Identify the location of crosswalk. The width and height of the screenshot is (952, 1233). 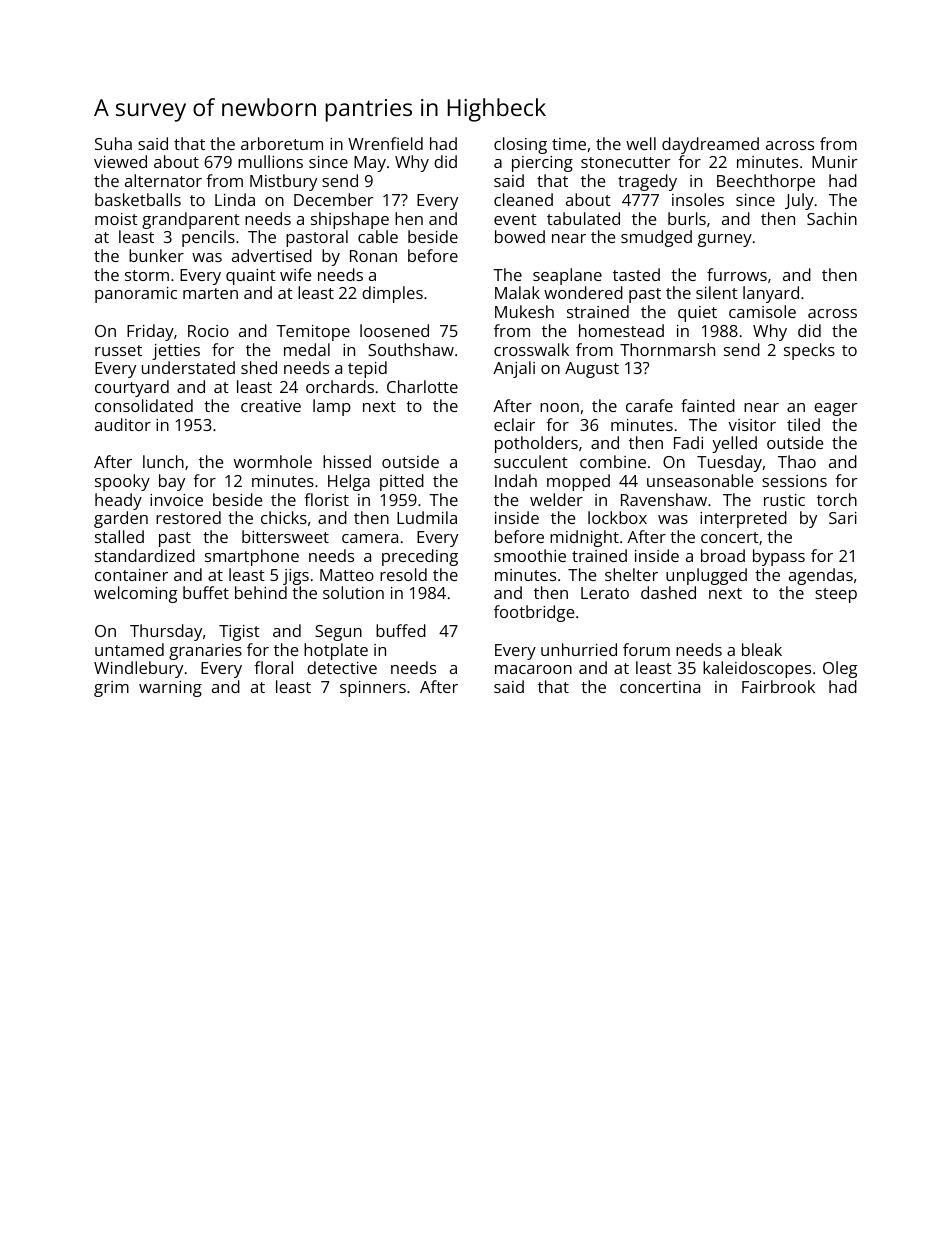
(531, 349).
